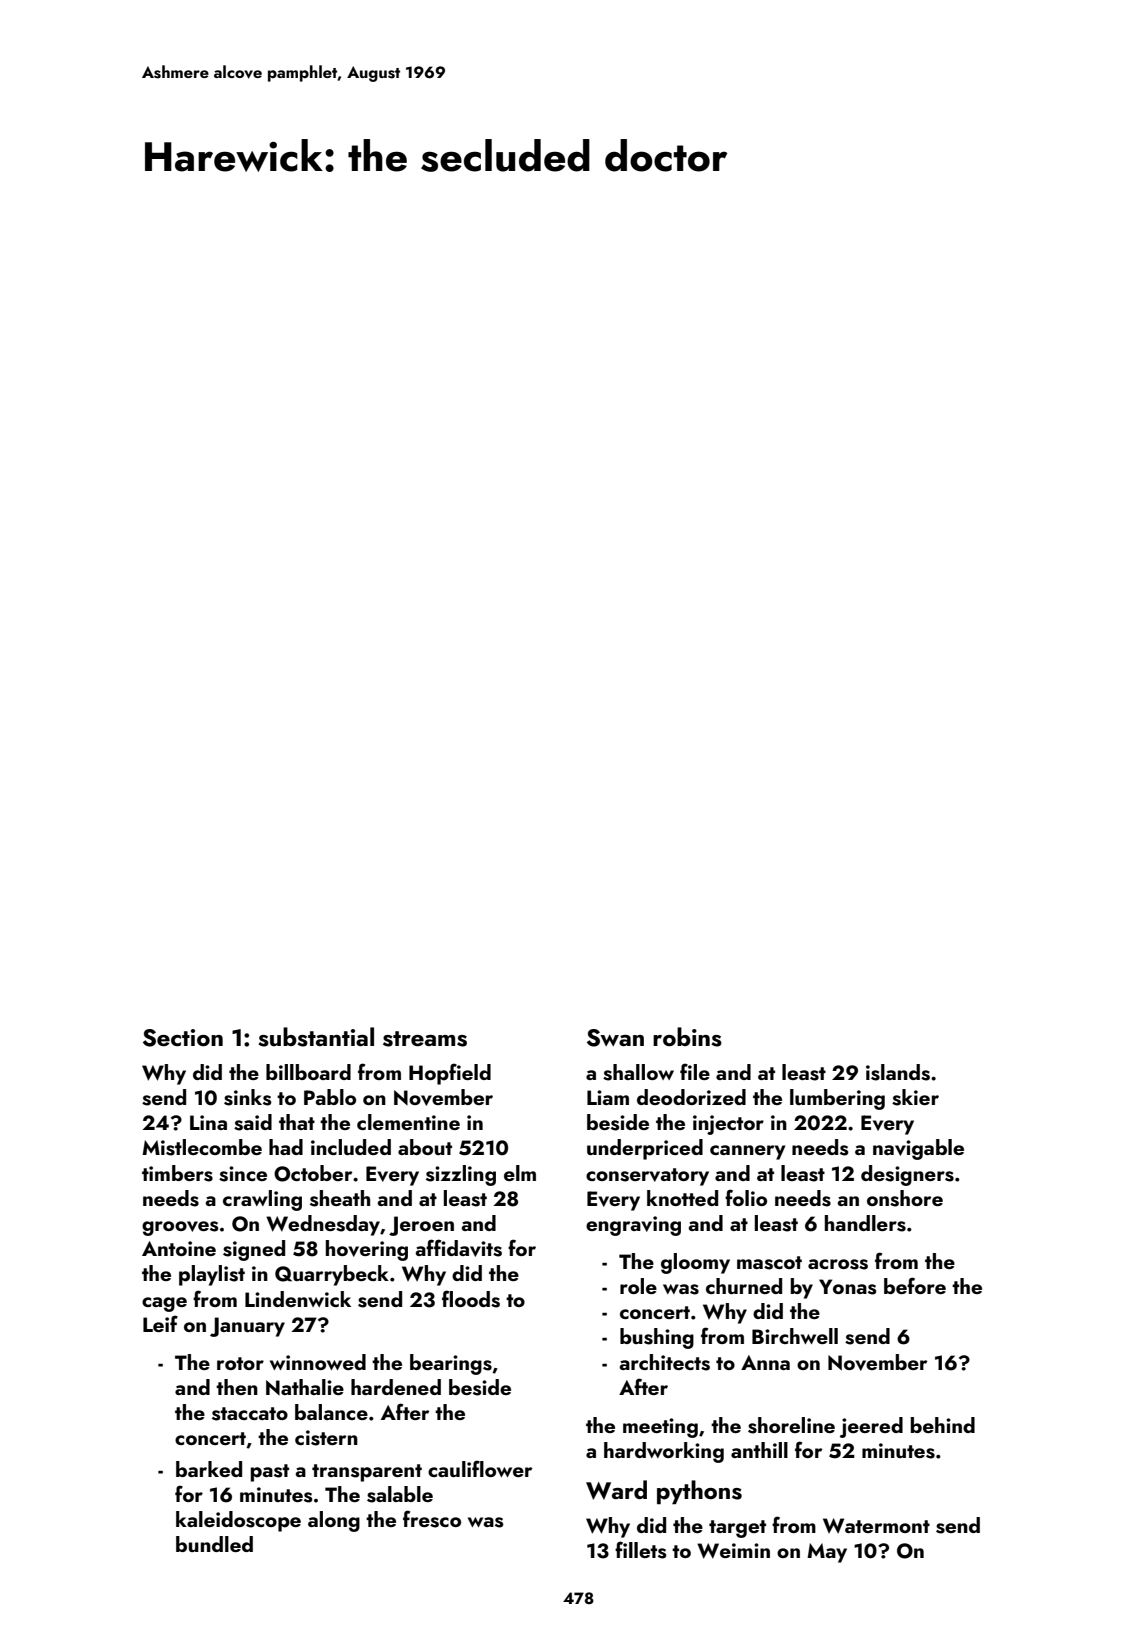  What do you see at coordinates (687, 1037) in the screenshot?
I see `robins` at bounding box center [687, 1037].
